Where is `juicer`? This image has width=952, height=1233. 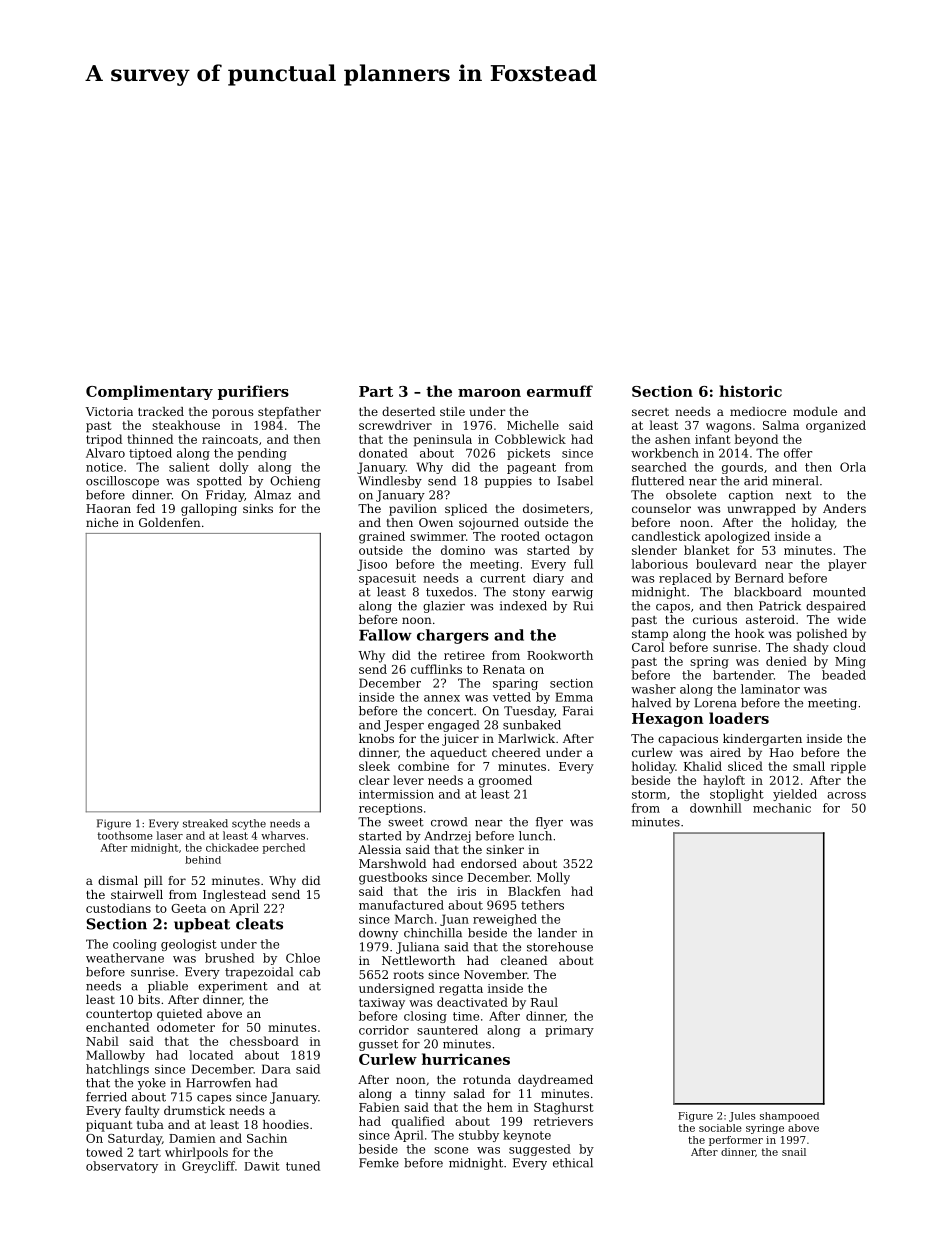
juicer is located at coordinates (460, 740).
